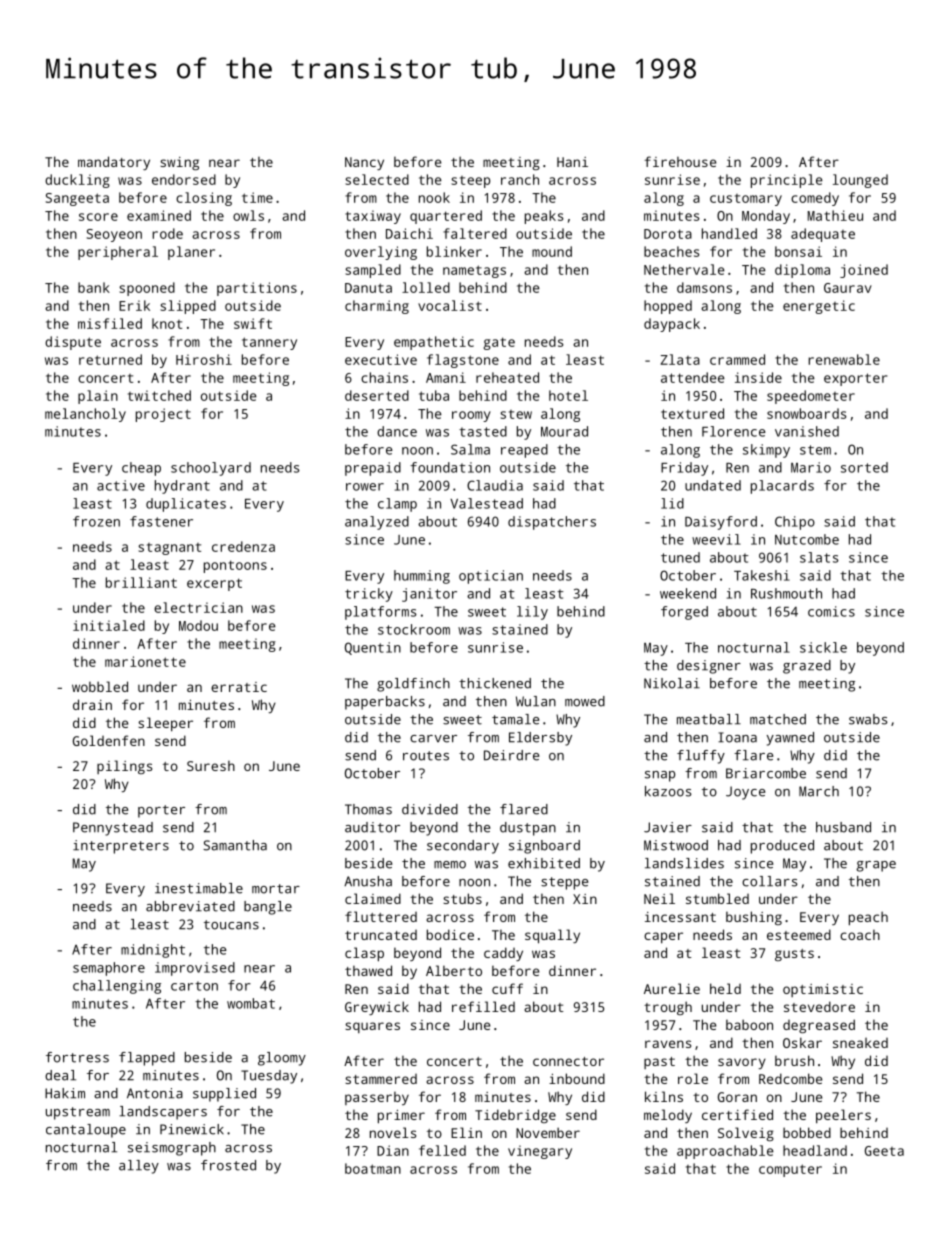 The image size is (952, 1233). Describe the element at coordinates (552, 936) in the document. I see `squally` at that location.
